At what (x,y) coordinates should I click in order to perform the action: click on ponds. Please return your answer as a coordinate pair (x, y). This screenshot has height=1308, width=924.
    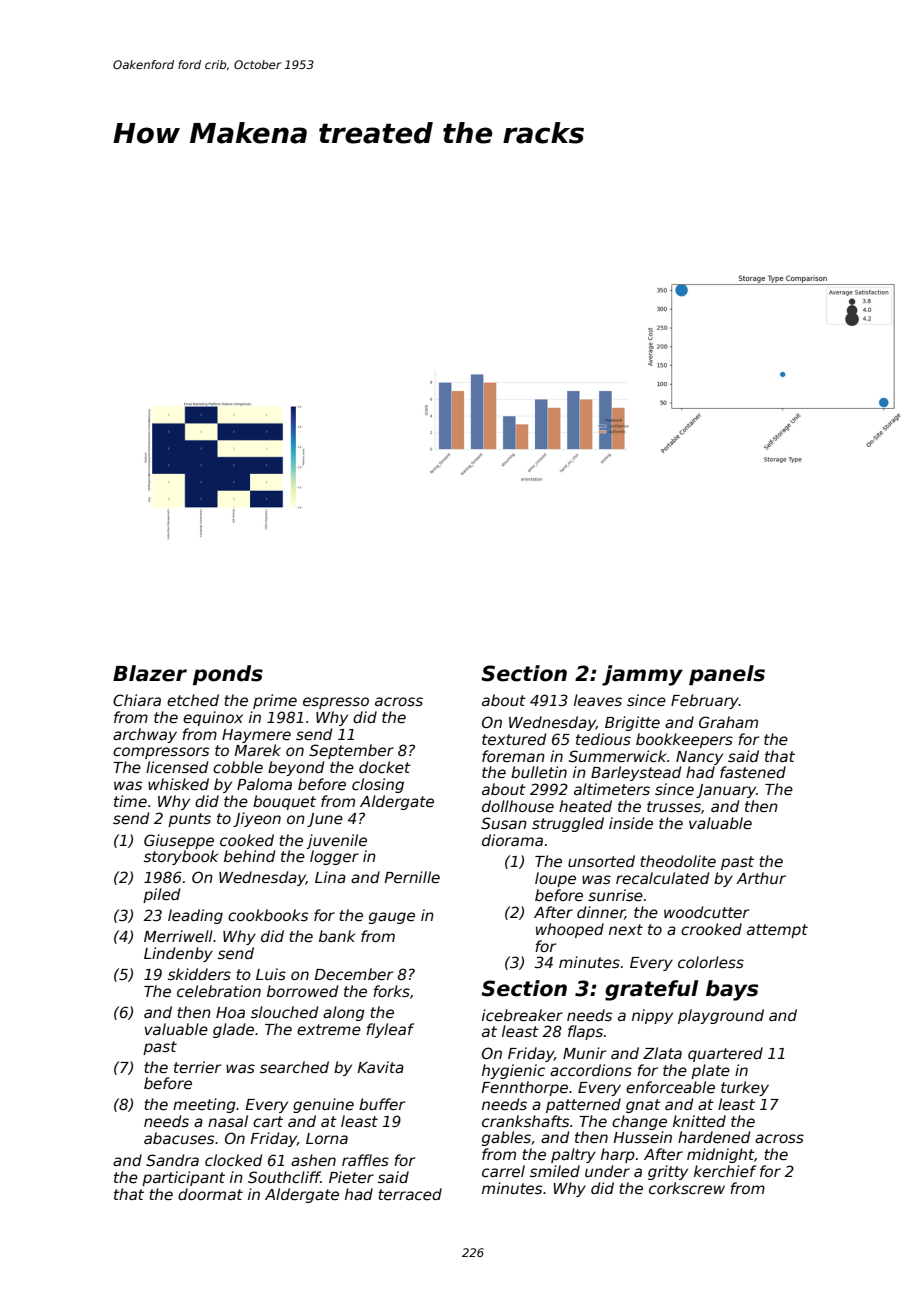
    Looking at the image, I should click on (228, 675).
